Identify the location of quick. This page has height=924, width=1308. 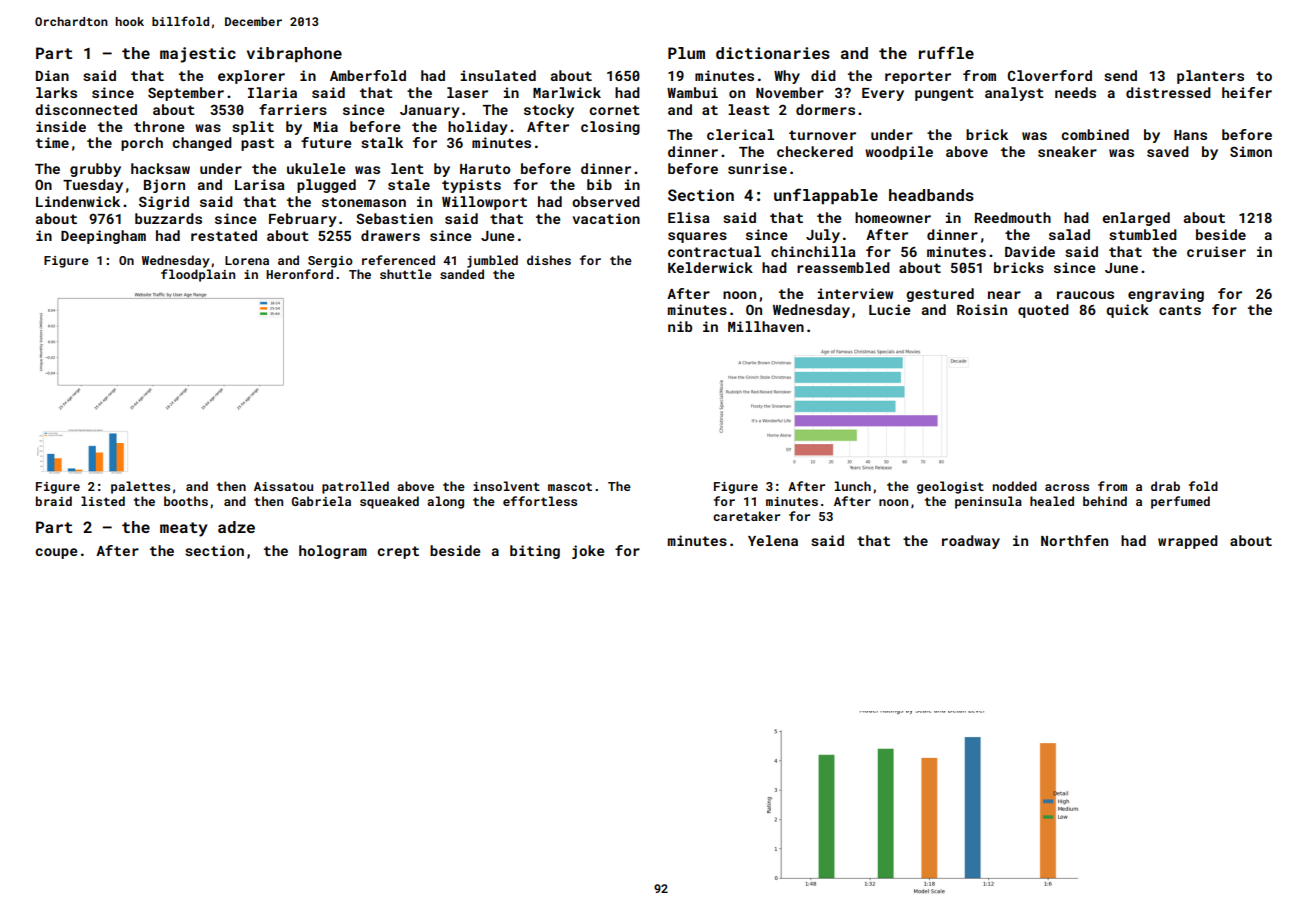
(1127, 311).
